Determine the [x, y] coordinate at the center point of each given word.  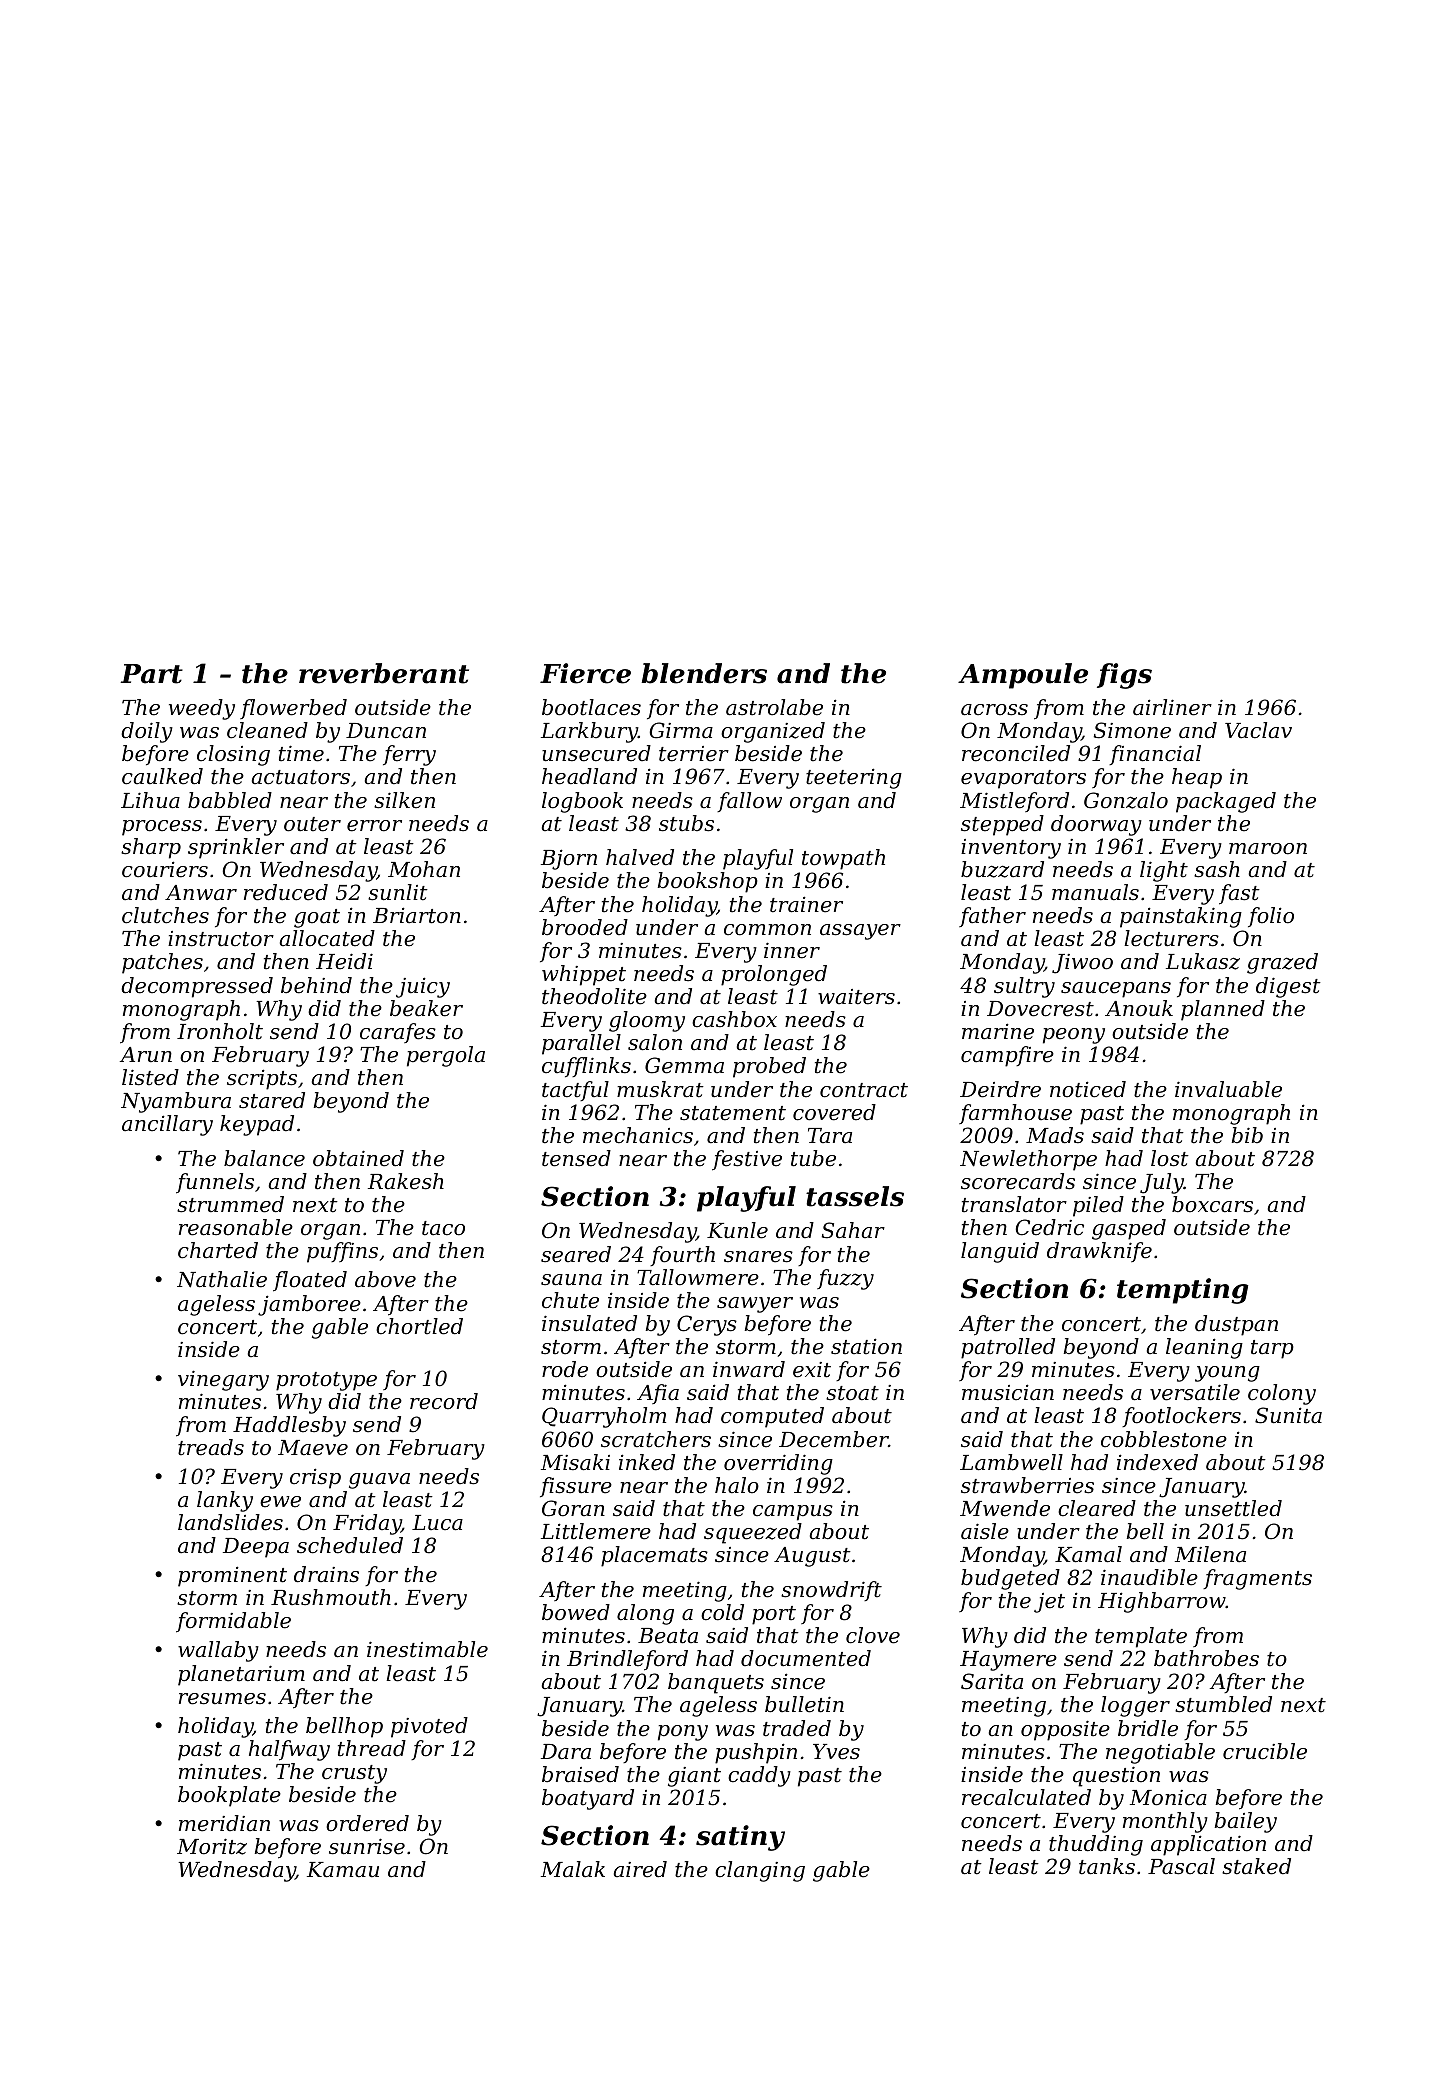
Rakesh [406, 1181]
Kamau [343, 1870]
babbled [230, 800]
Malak [573, 1869]
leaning [1204, 1348]
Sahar [853, 1230]
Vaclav [1258, 730]
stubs [686, 823]
